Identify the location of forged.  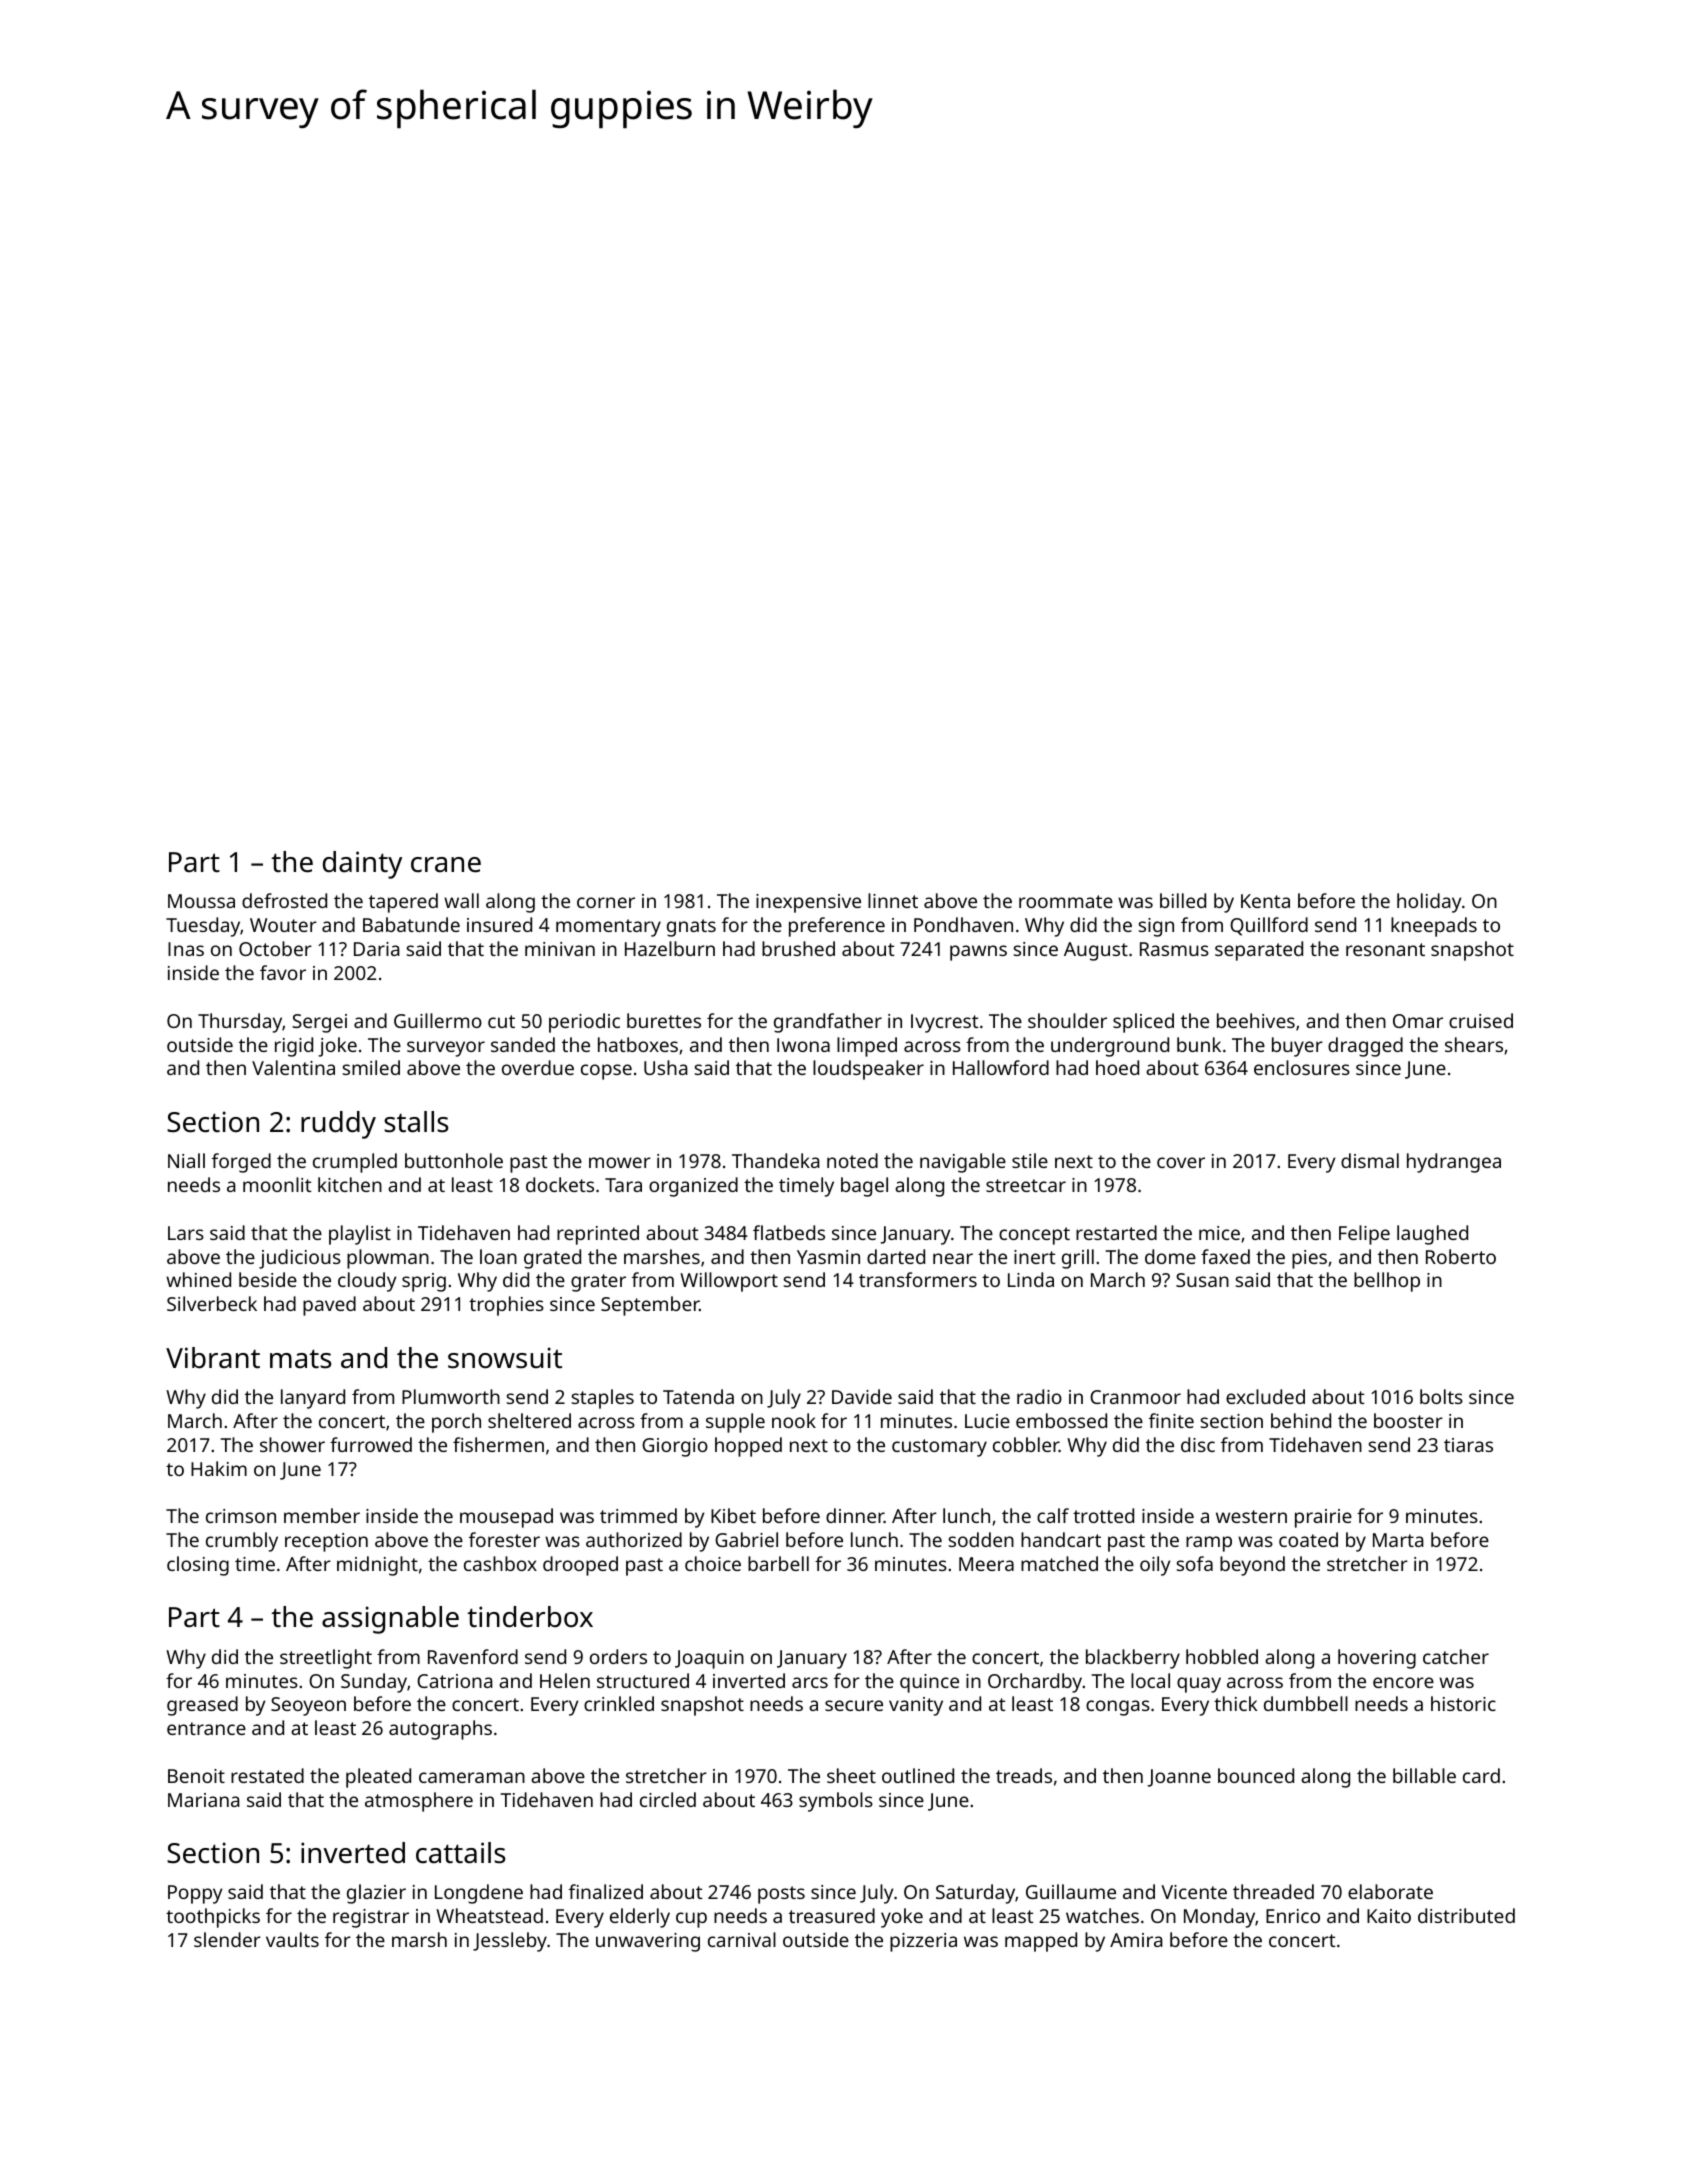
(241, 1163).
